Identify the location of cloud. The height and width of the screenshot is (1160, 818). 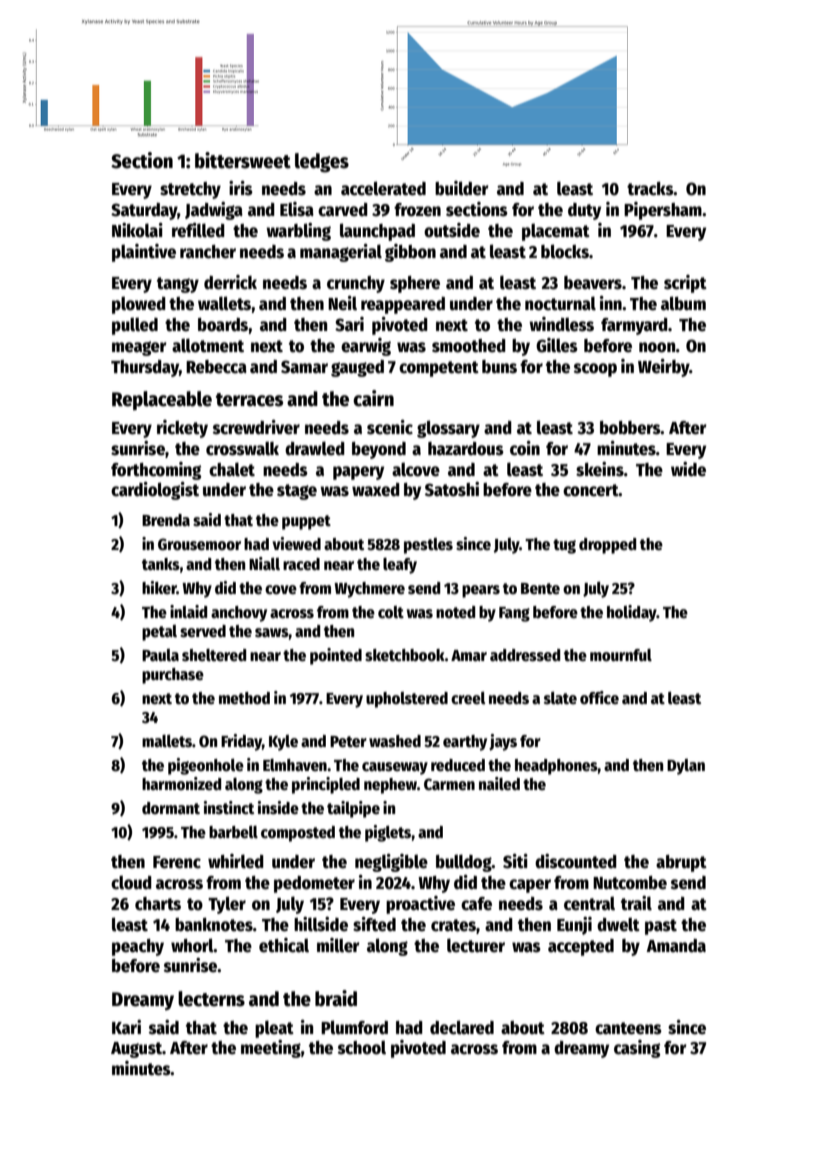
(131, 882).
